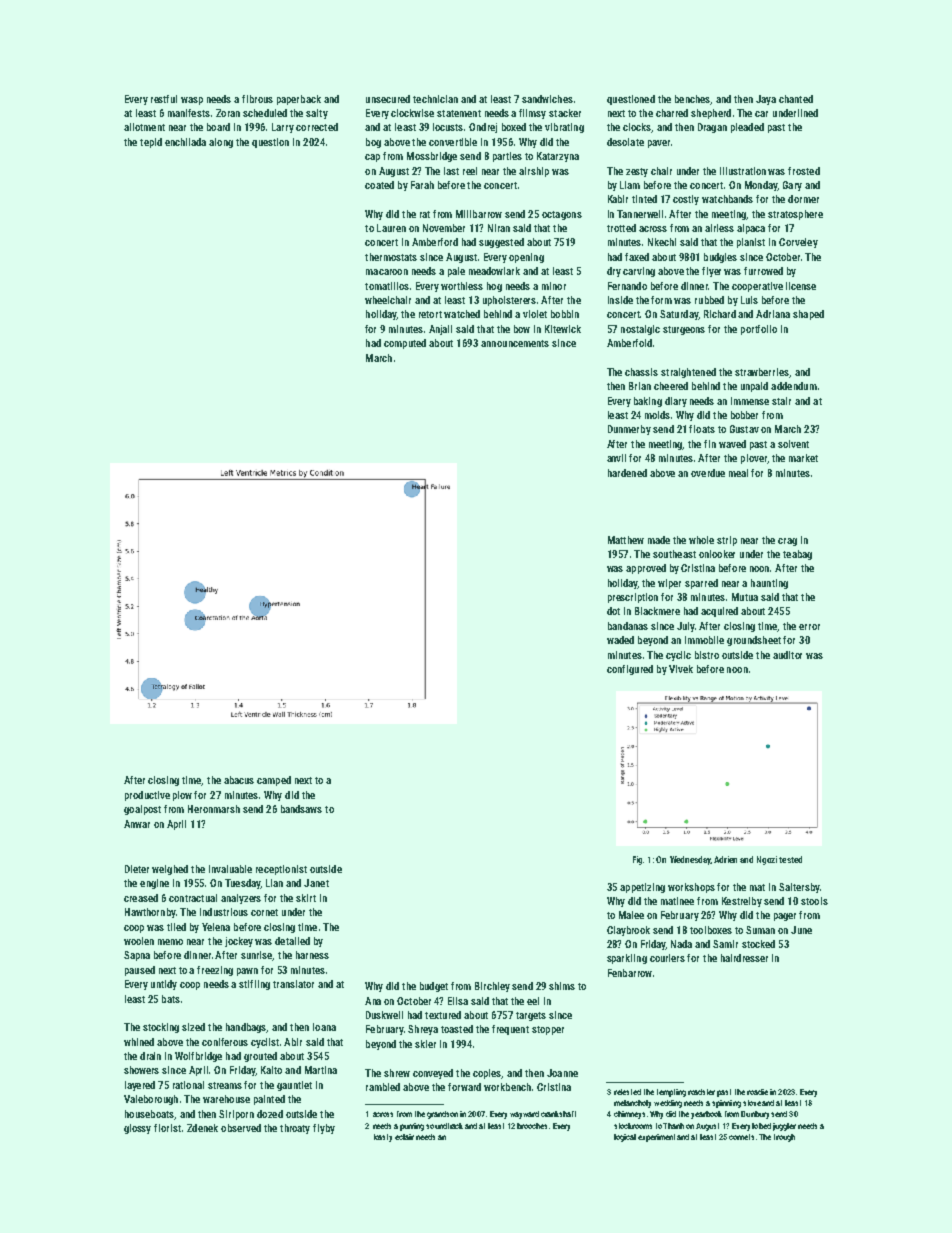  I want to click on sandwiches, so click(547, 99).
